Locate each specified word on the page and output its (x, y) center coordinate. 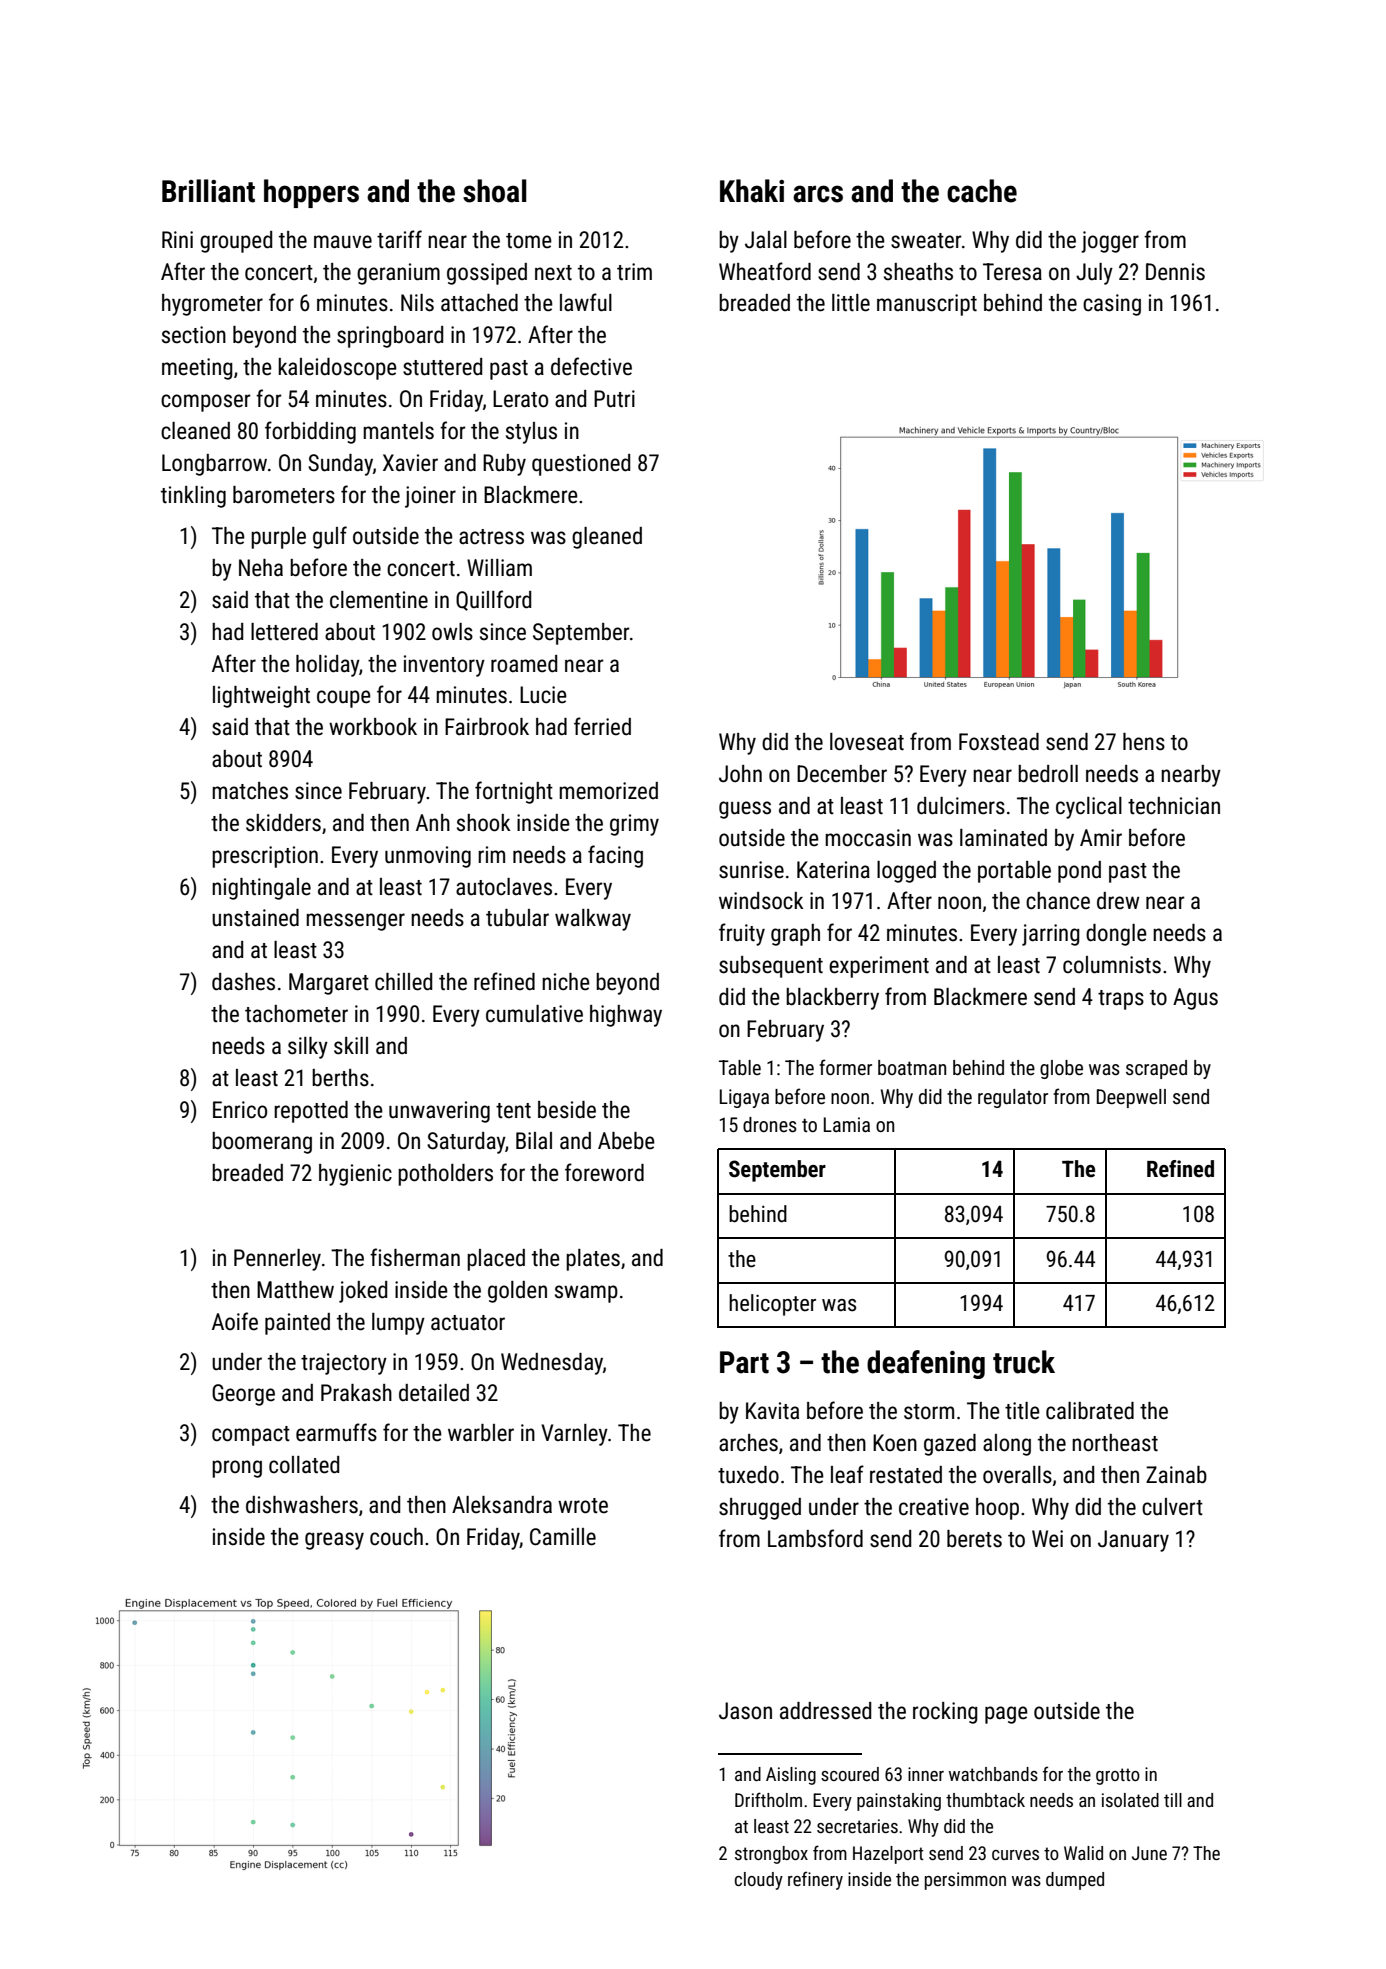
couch (396, 1537)
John (740, 774)
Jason (745, 1711)
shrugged (760, 1509)
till (1173, 1800)
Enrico (240, 1110)
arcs (818, 194)
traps (1121, 1000)
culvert (1172, 1507)
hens (1144, 742)
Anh (433, 822)
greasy (334, 1541)
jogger (1110, 242)
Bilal (534, 1140)
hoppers (311, 193)
